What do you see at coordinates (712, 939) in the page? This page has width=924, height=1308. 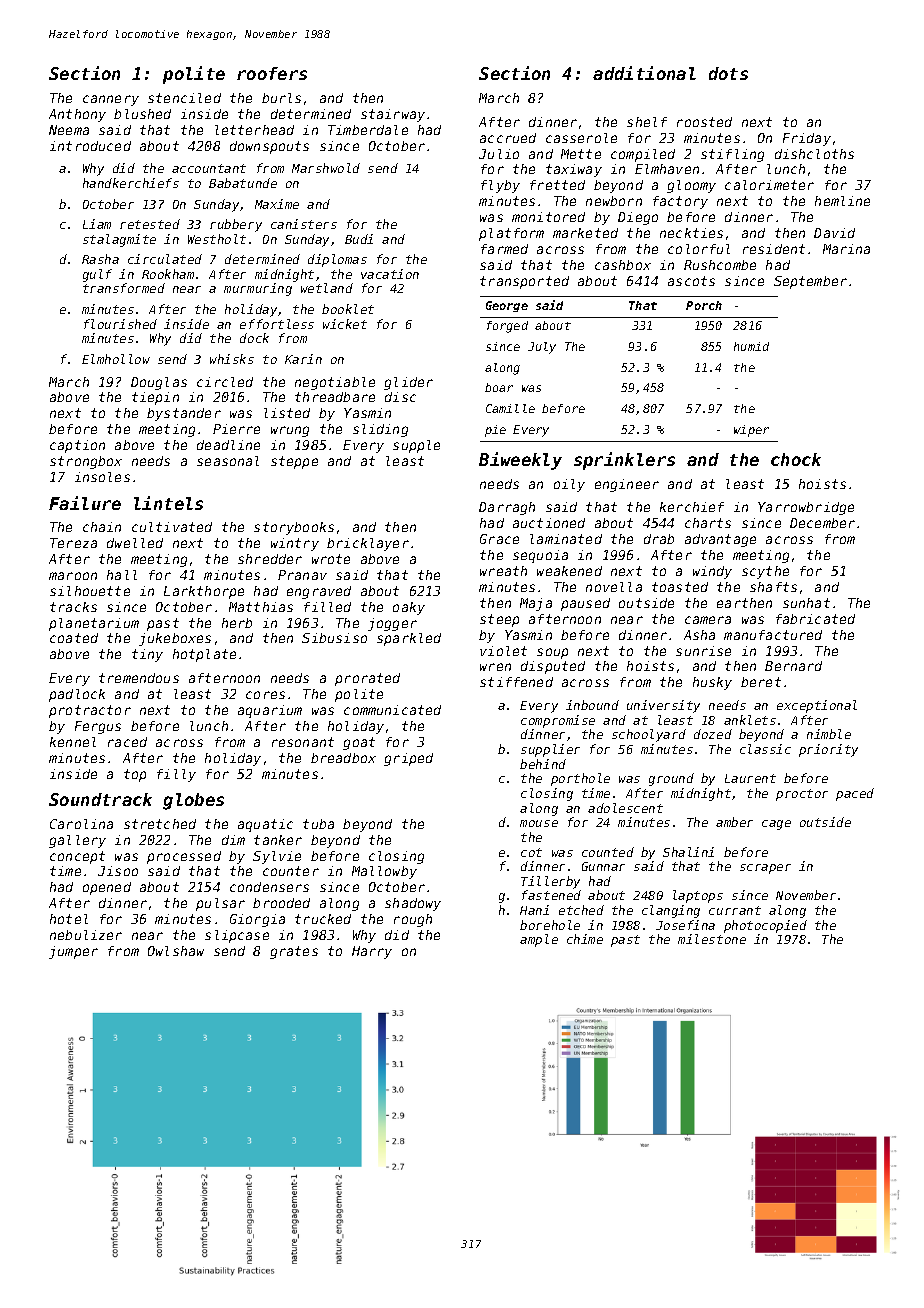 I see `milestone` at bounding box center [712, 939].
